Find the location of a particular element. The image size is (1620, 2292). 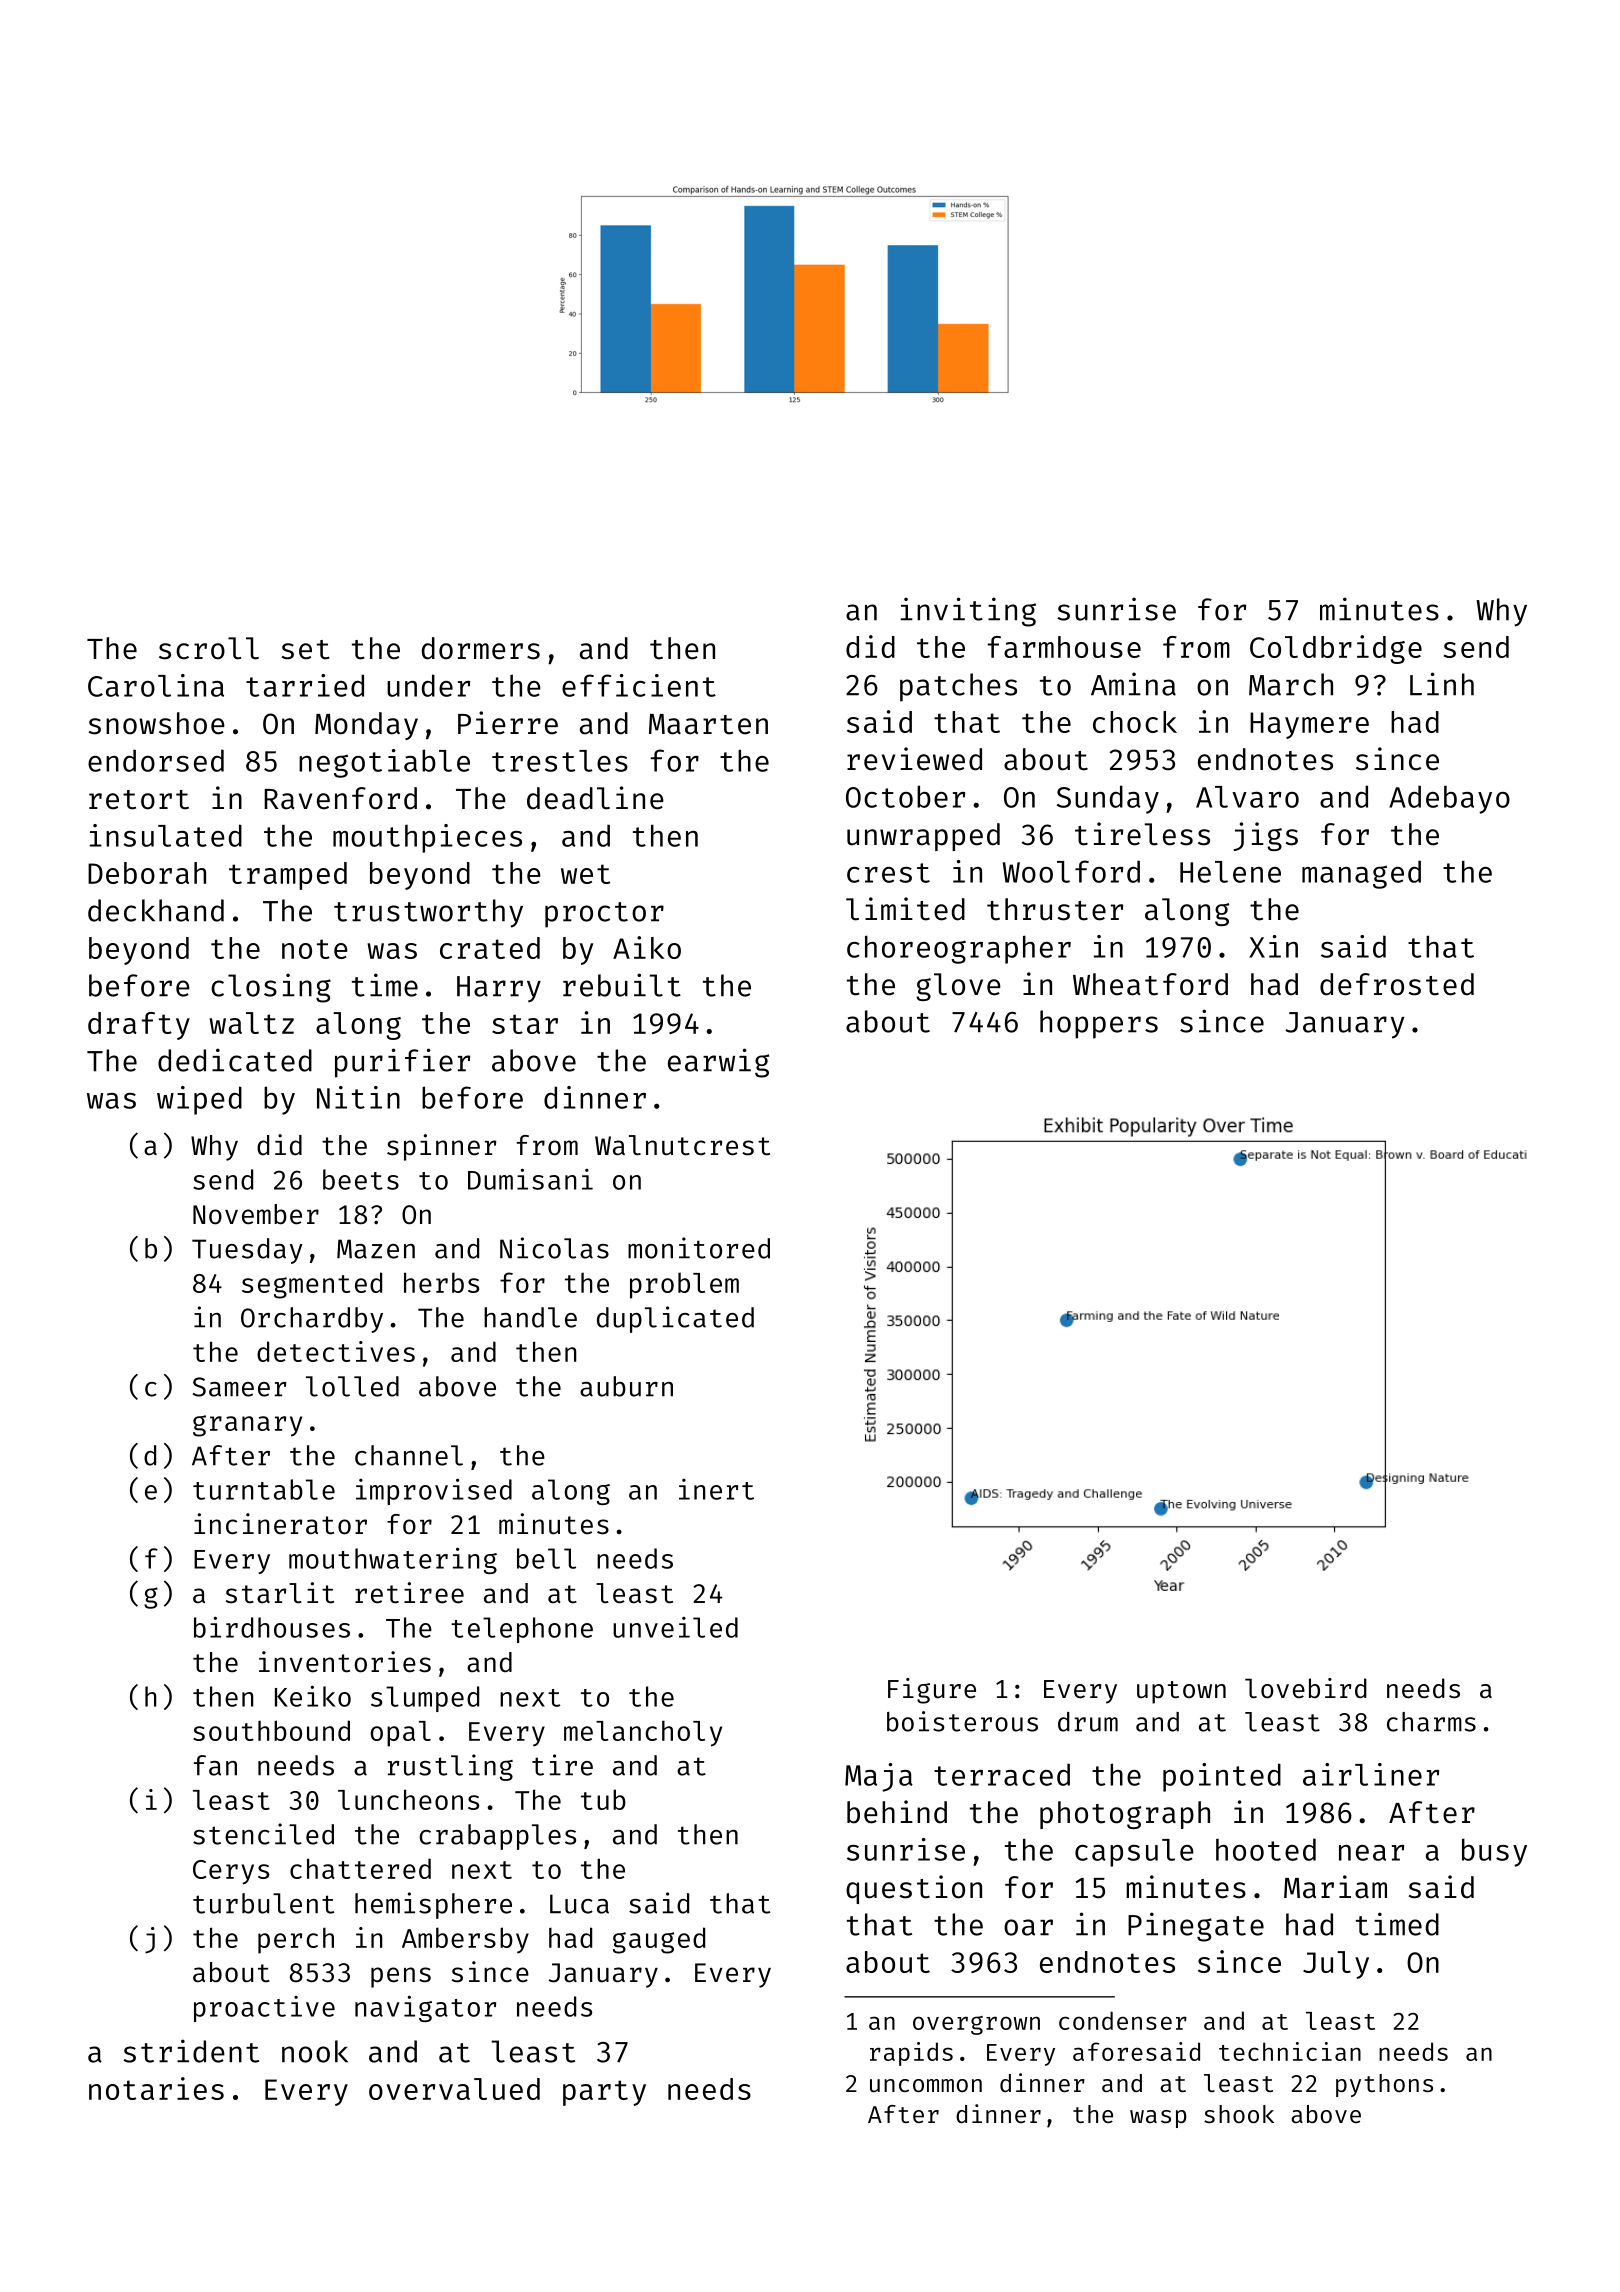

nook is located at coordinates (315, 2051).
